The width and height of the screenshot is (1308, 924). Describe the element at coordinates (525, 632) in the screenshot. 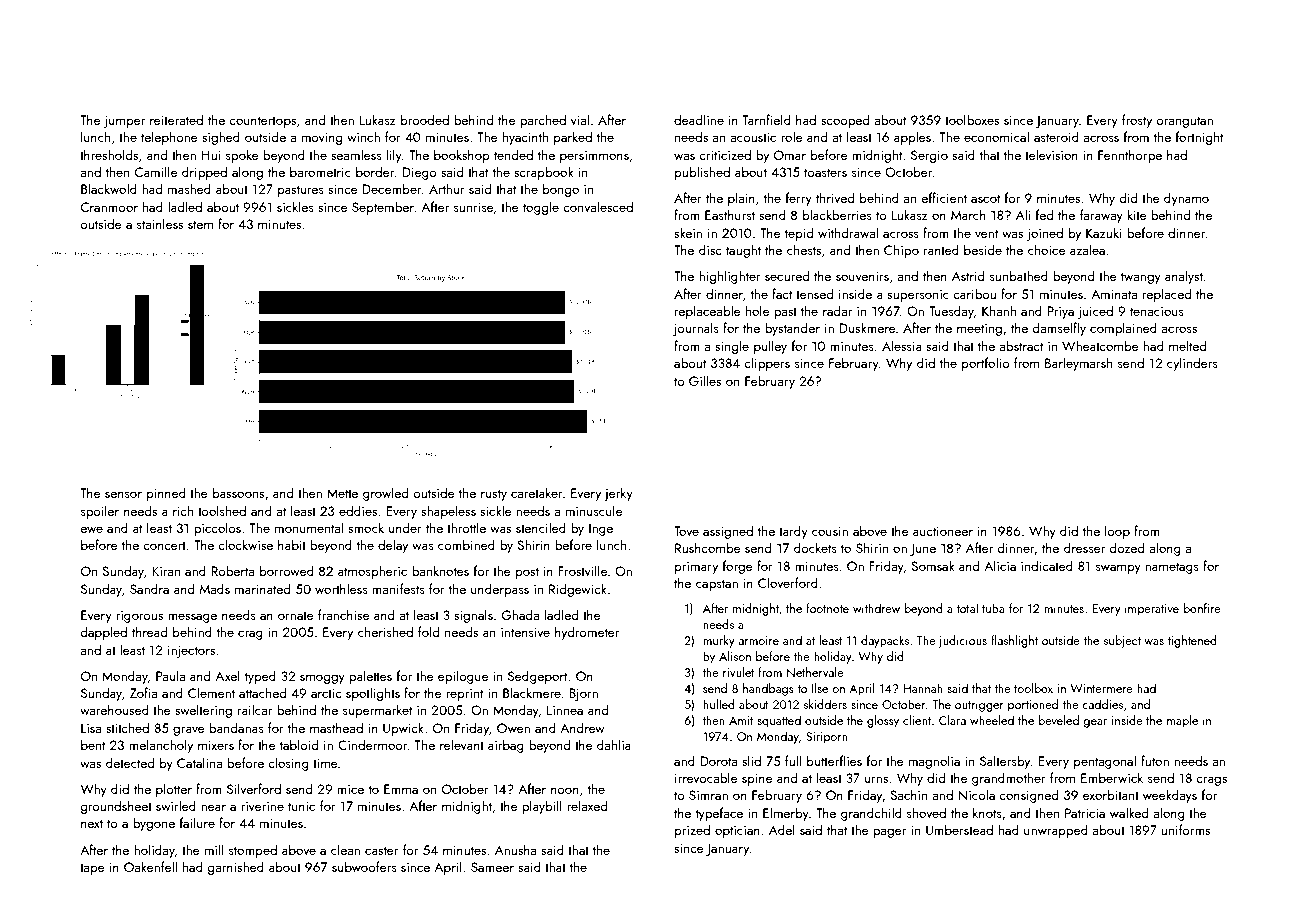

I see `intensive` at that location.
